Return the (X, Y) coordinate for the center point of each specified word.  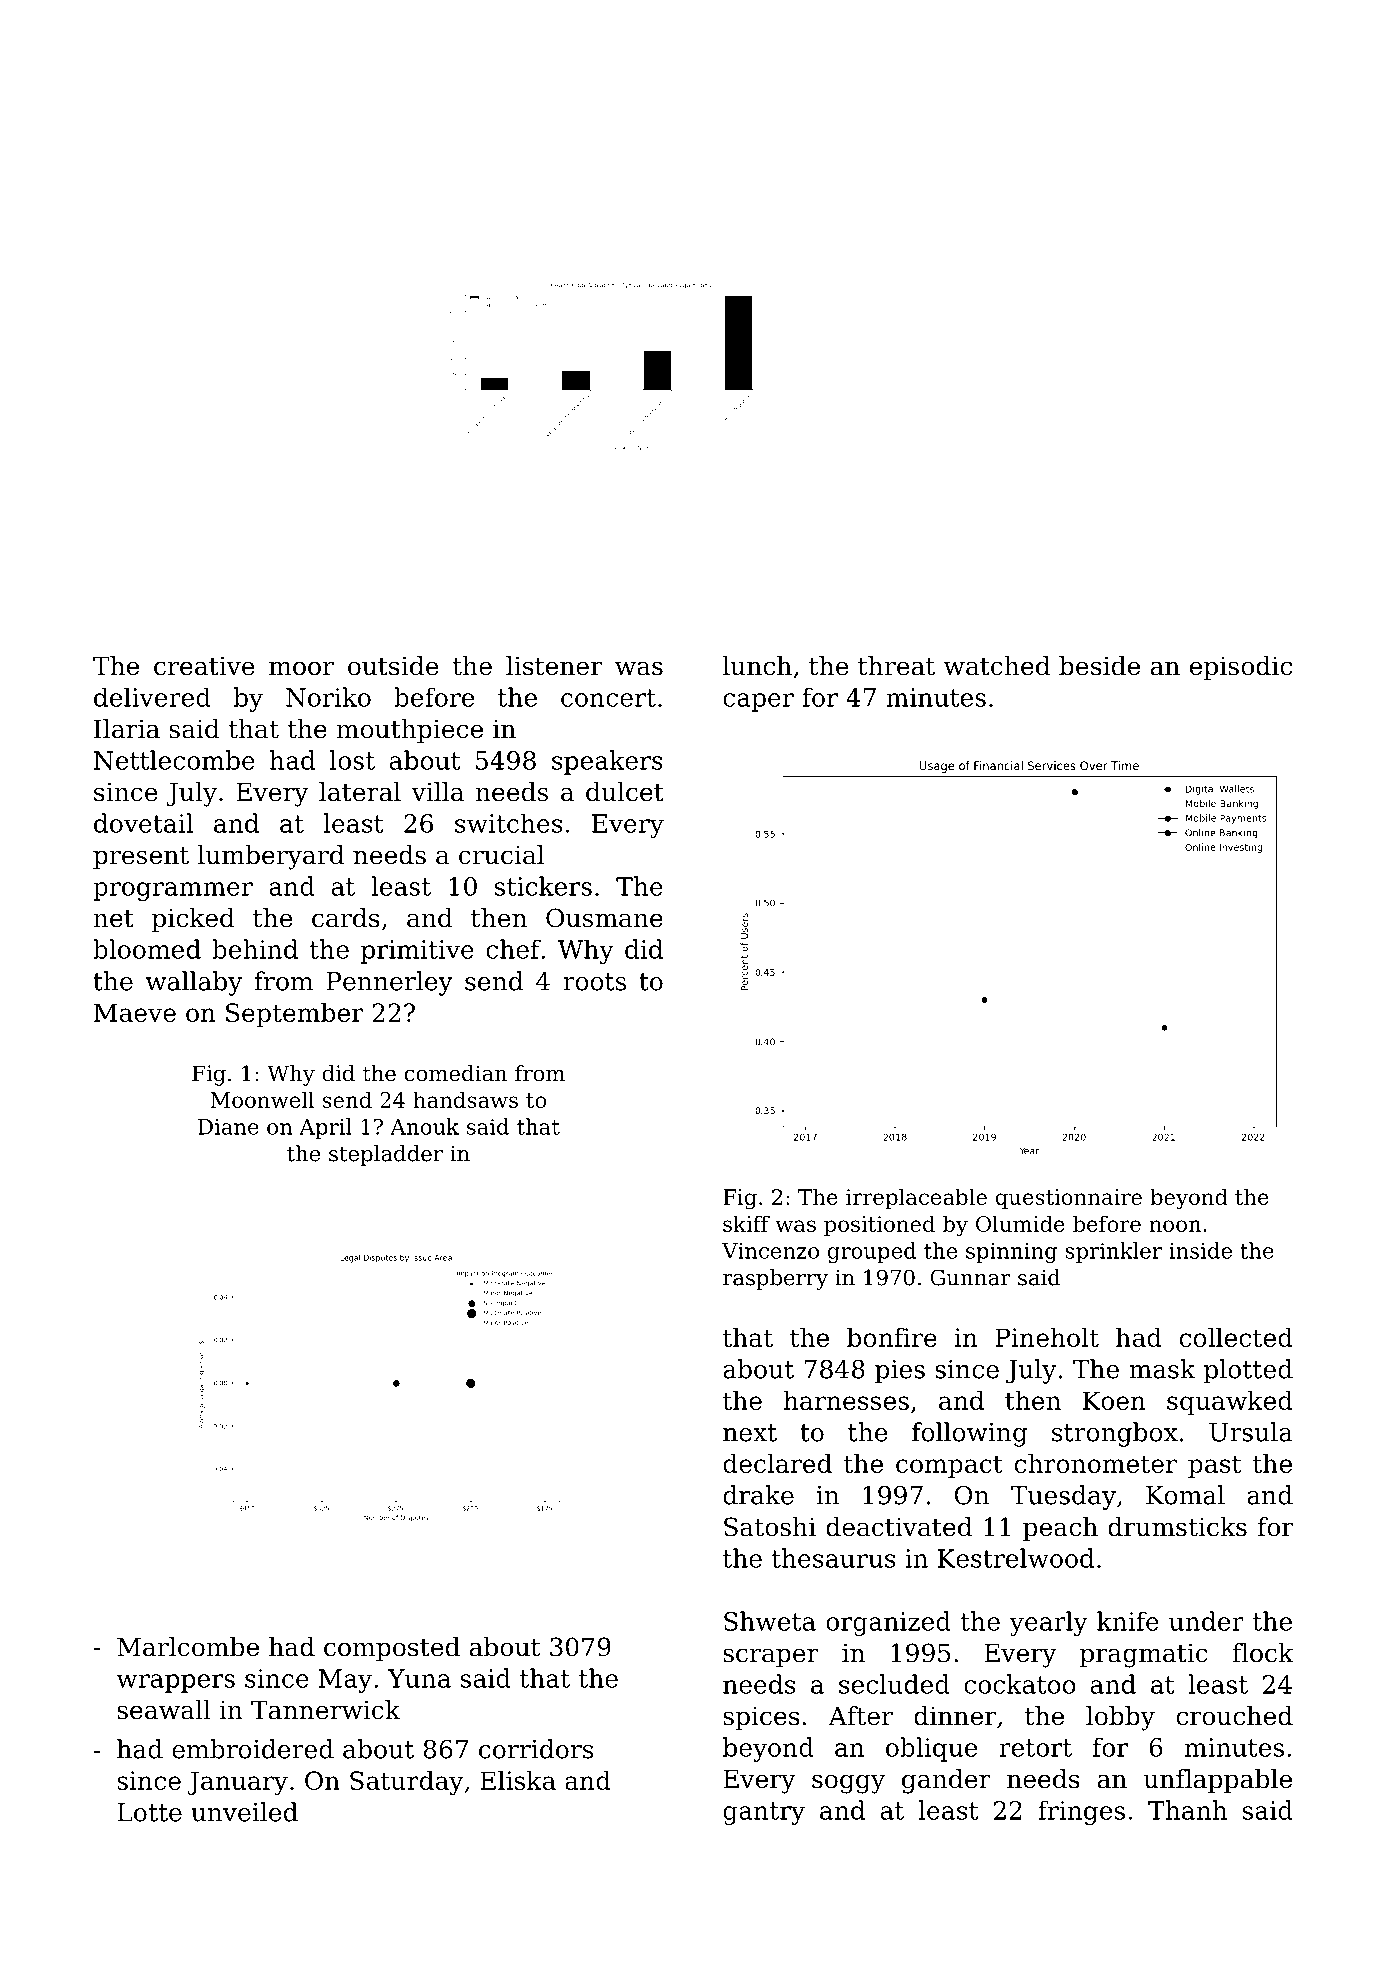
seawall (164, 1710)
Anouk (424, 1126)
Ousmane (604, 918)
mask (1162, 1369)
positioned (879, 1225)
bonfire (892, 1337)
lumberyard (271, 857)
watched (997, 666)
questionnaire (1069, 1199)
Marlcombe (188, 1647)
